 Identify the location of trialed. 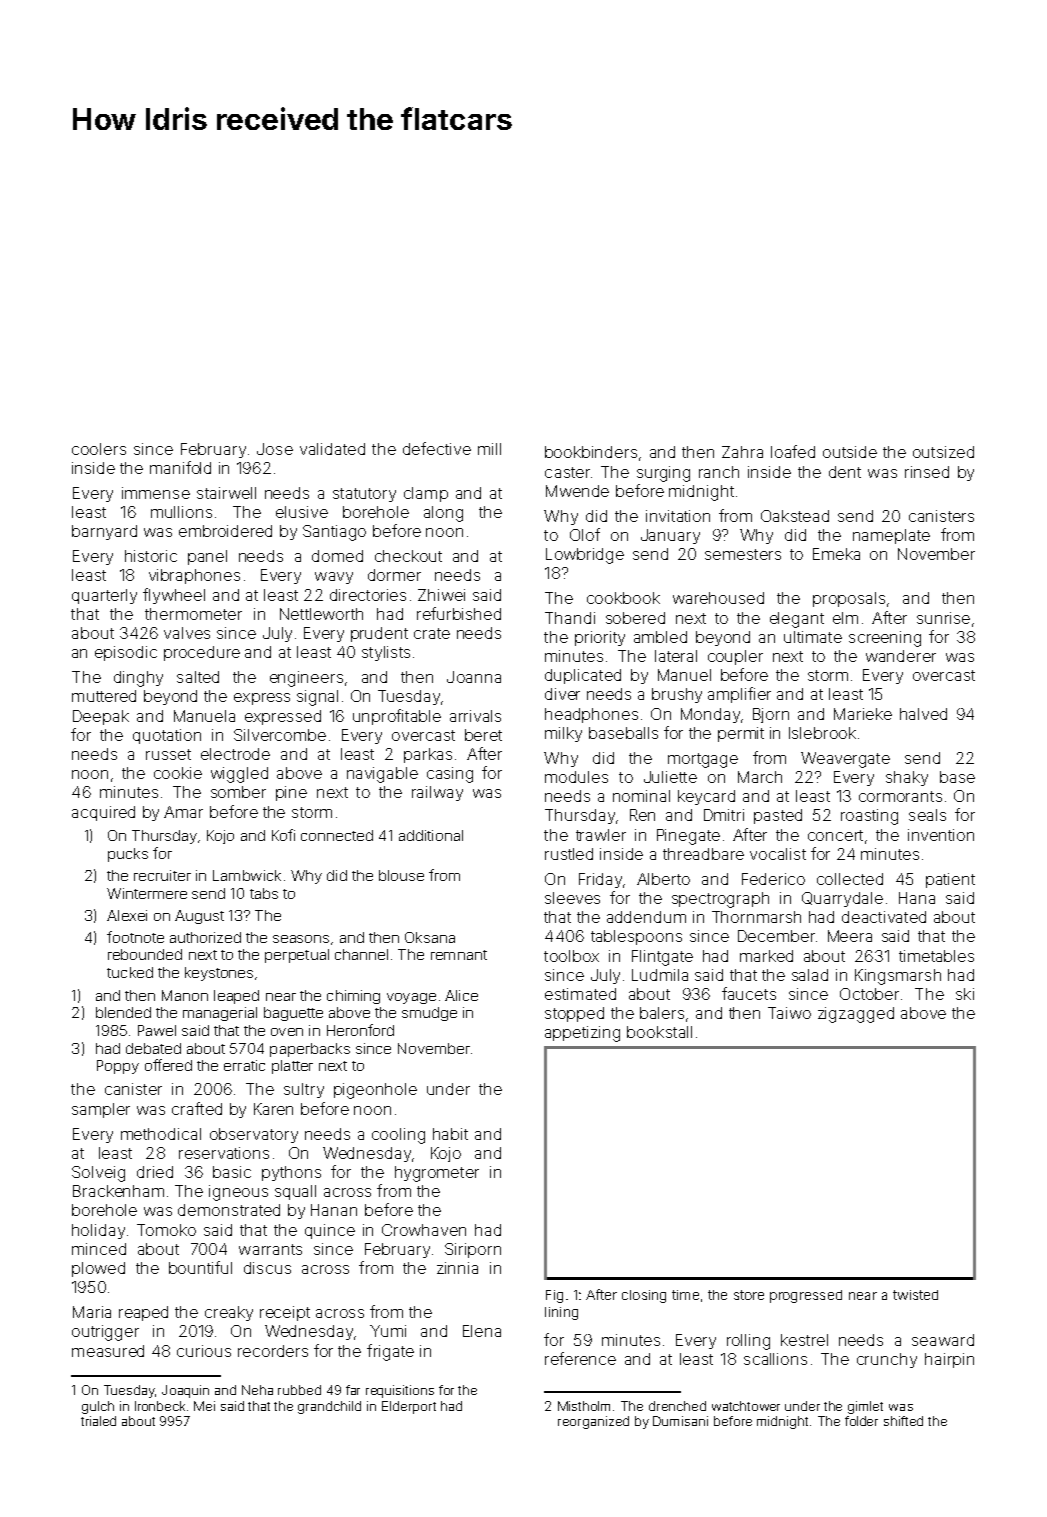
(98, 1421).
